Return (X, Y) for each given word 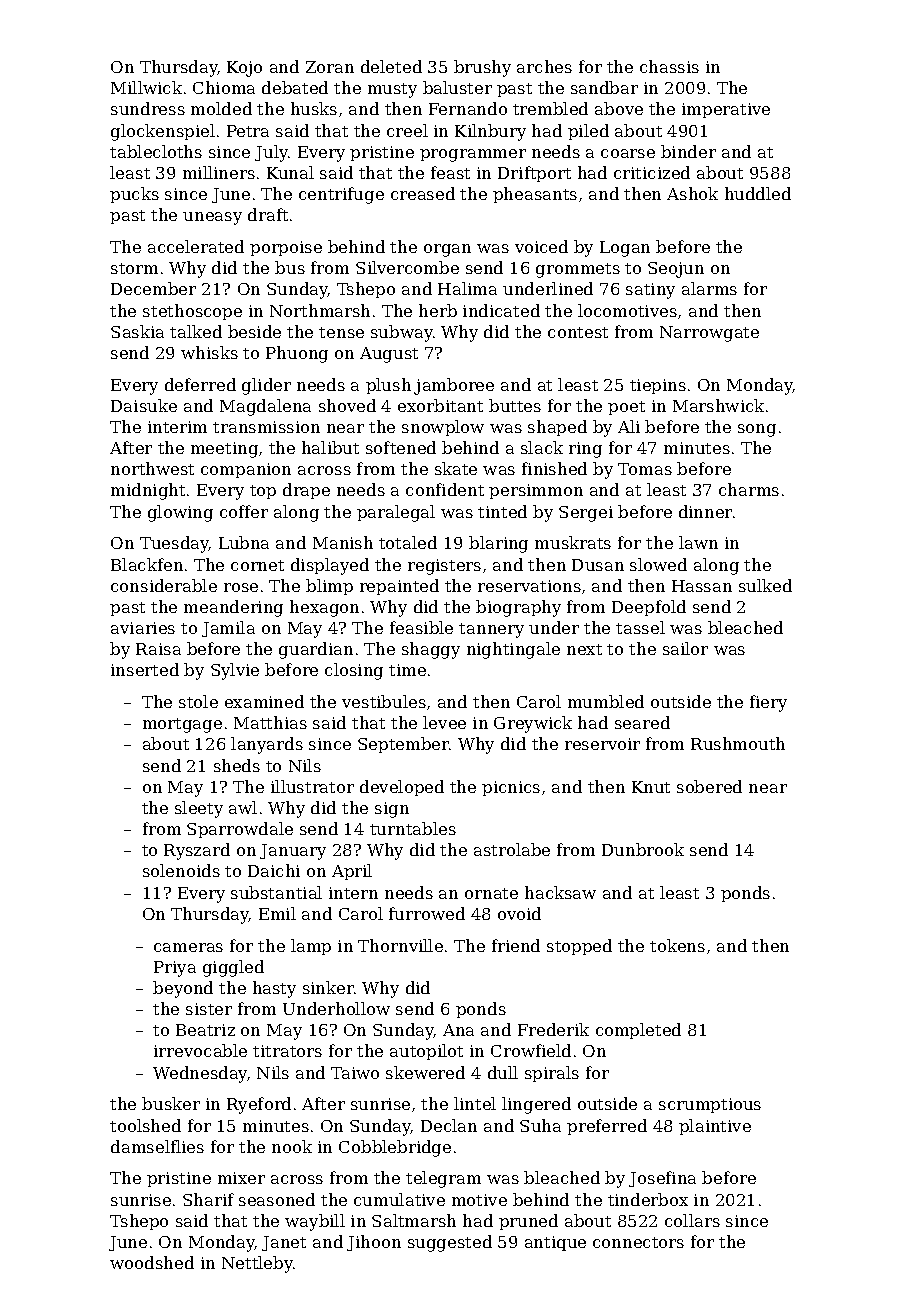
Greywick (533, 724)
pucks (134, 195)
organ (447, 250)
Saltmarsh (414, 1220)
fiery (768, 703)
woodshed (152, 1262)
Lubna (244, 542)
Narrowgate (709, 334)
